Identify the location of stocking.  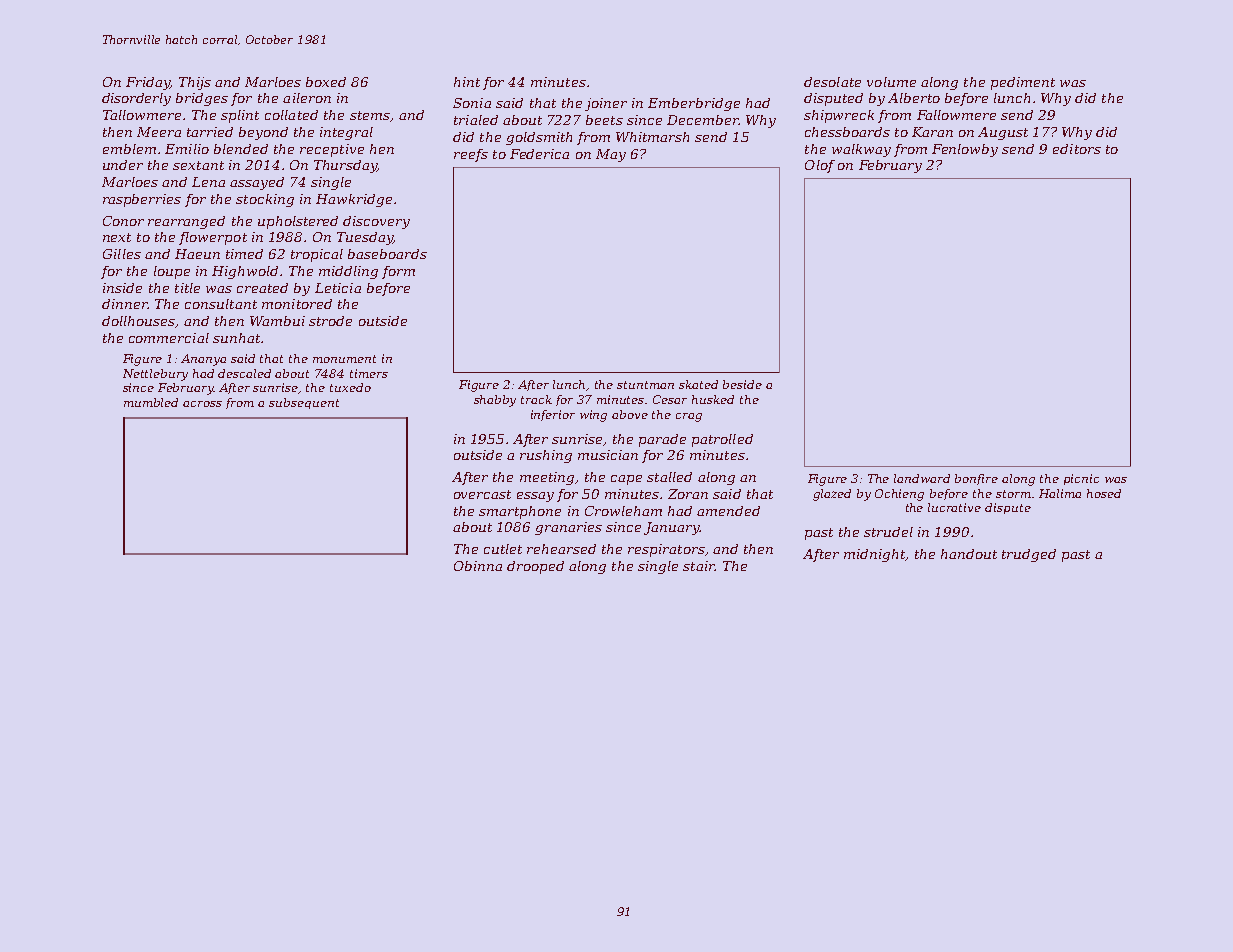
(265, 200).
